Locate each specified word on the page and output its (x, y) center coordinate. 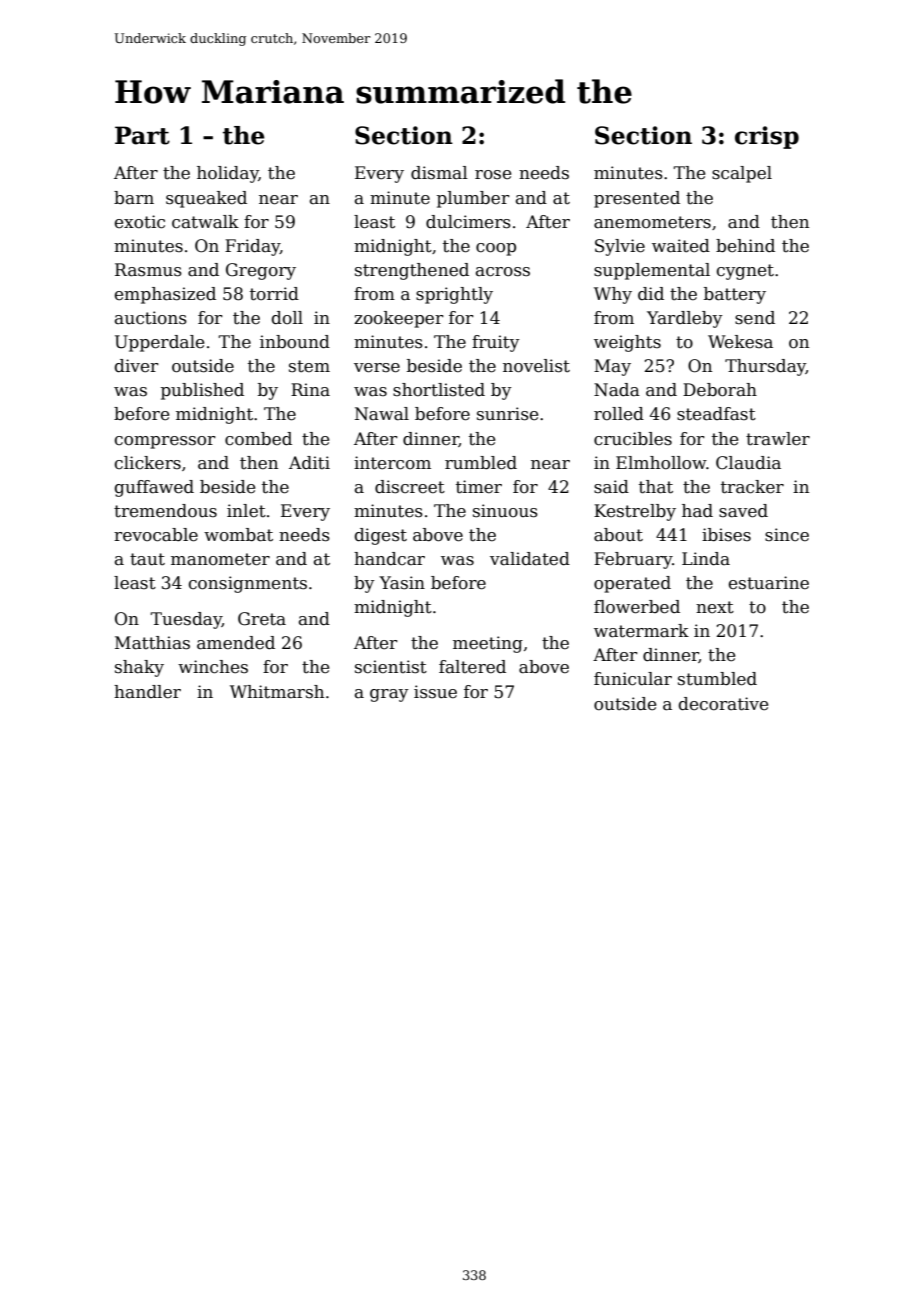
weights (627, 343)
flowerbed (637, 607)
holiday (228, 174)
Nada (617, 390)
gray (389, 695)
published (202, 391)
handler (147, 692)
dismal (439, 173)
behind (745, 246)
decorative (723, 704)
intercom (392, 463)
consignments (248, 584)
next (715, 607)
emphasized (165, 295)
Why (613, 295)
